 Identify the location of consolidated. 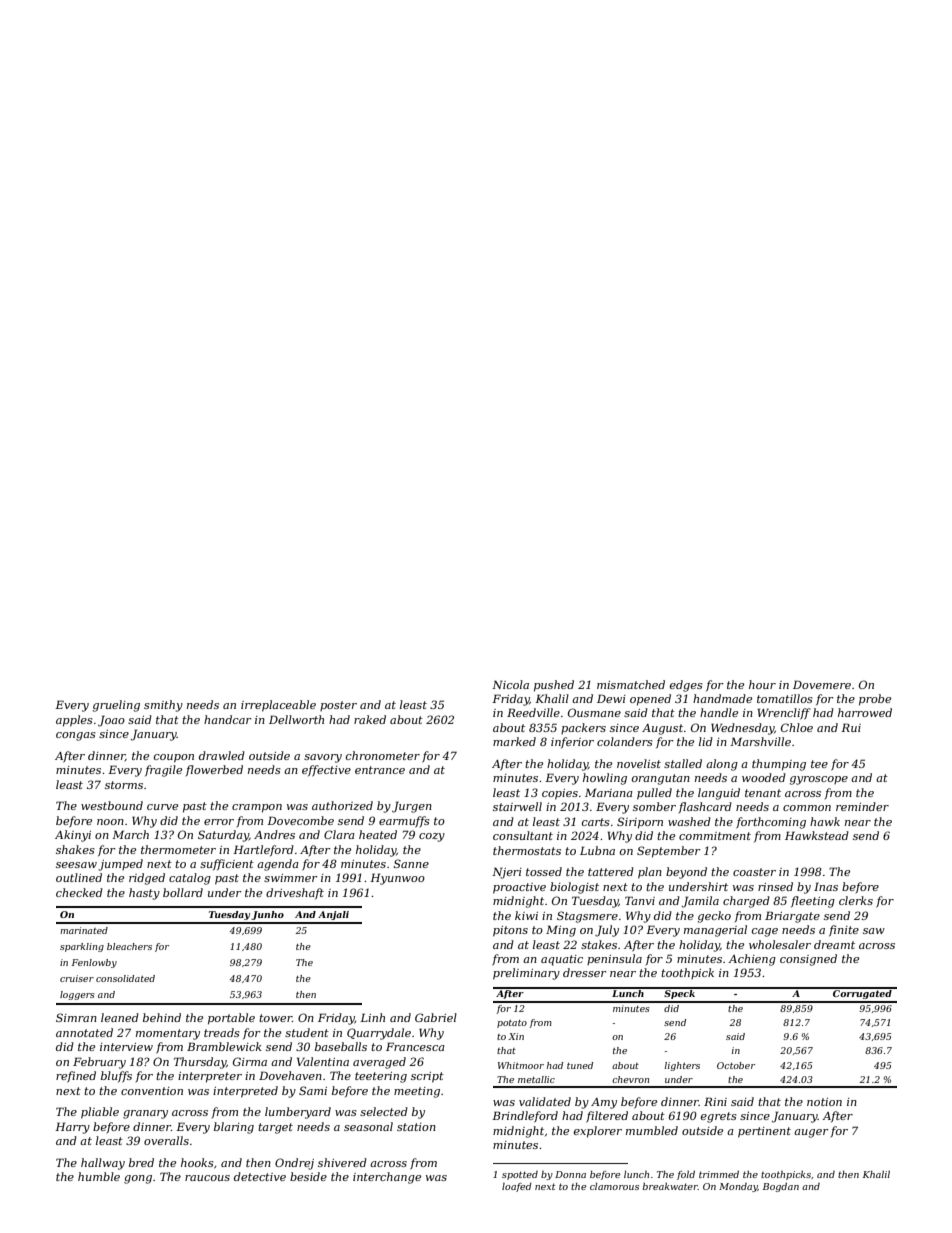
(125, 978).
